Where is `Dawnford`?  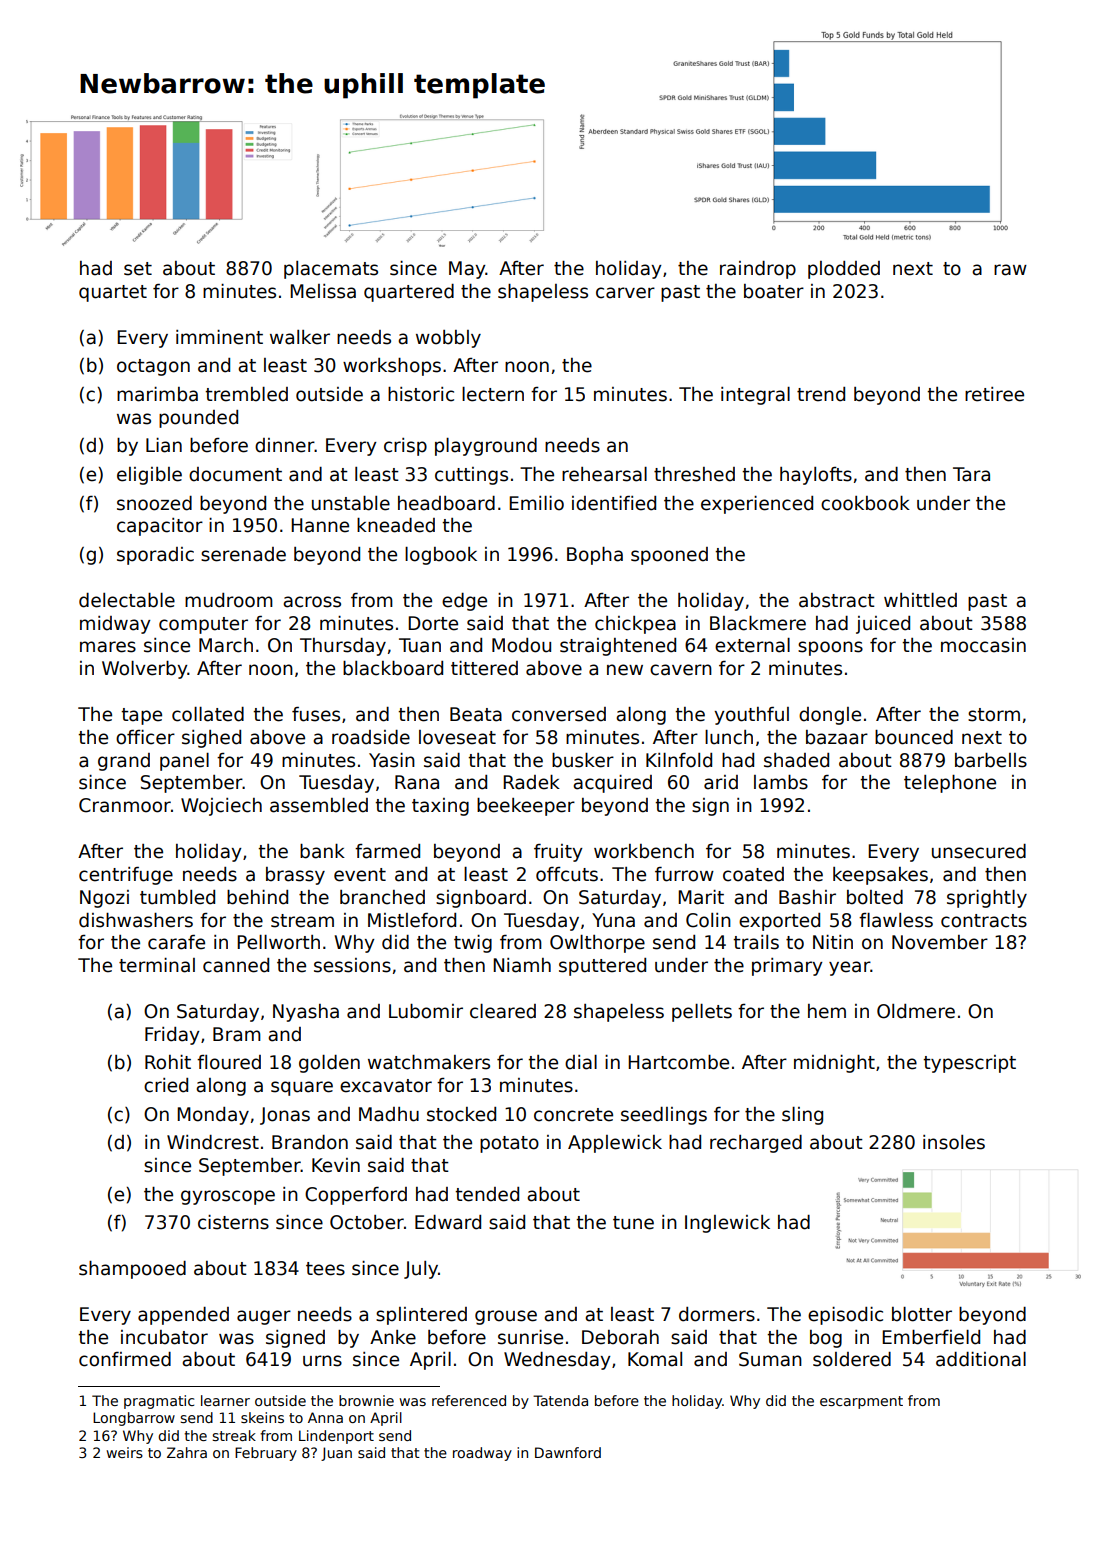 Dawnford is located at coordinates (568, 1452).
